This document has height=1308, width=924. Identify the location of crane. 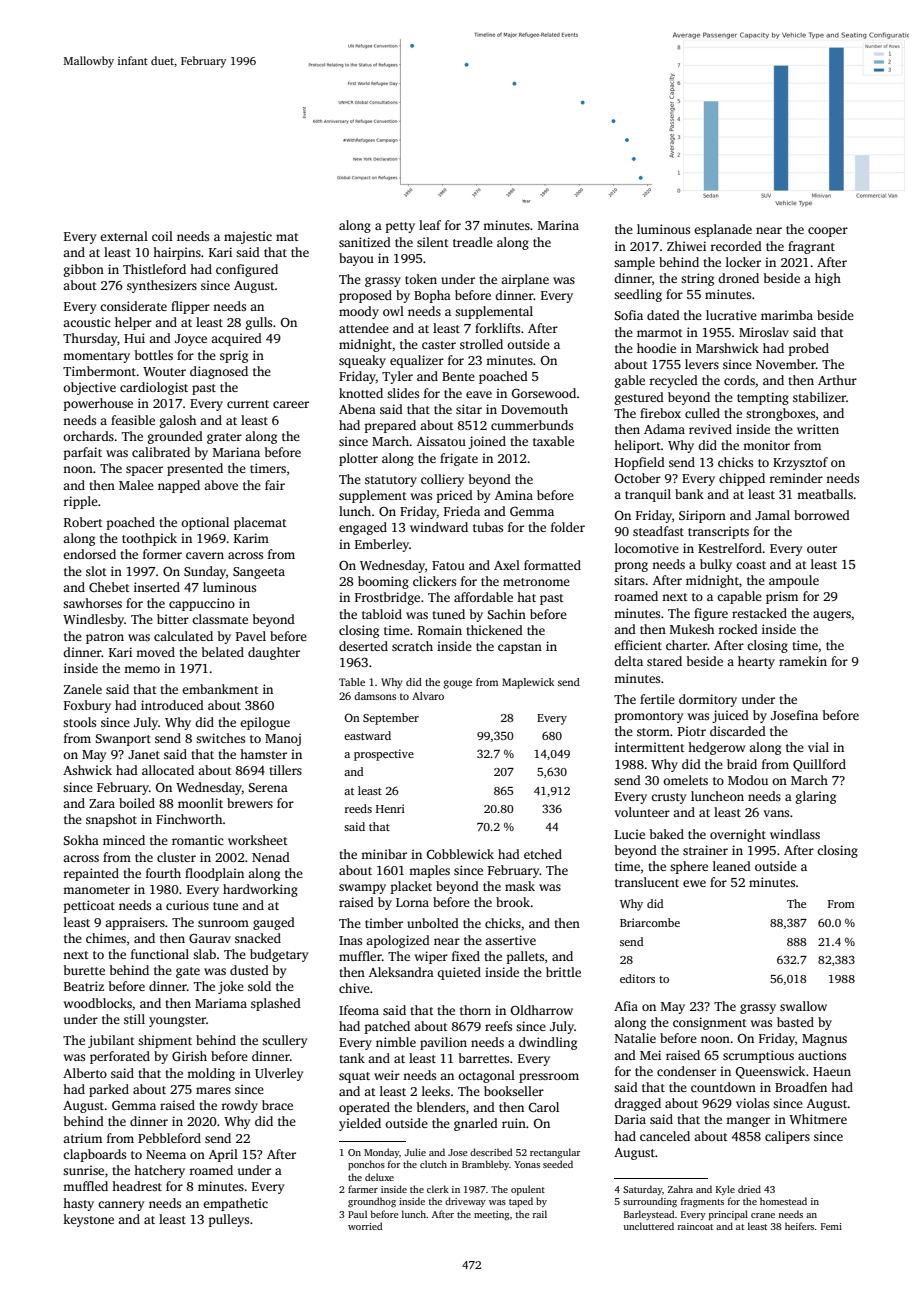
(763, 1215).
